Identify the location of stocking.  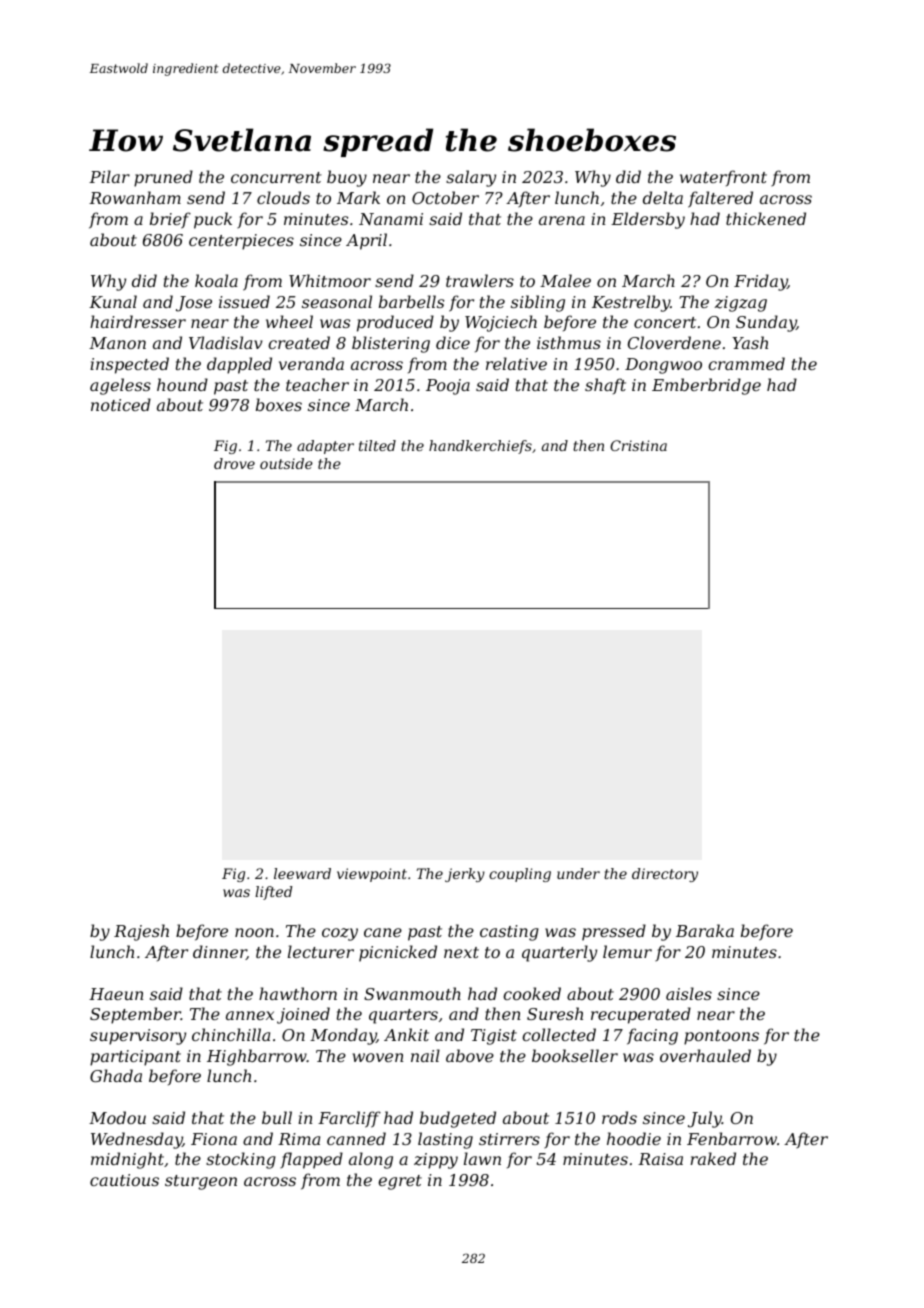
(241, 1160).
